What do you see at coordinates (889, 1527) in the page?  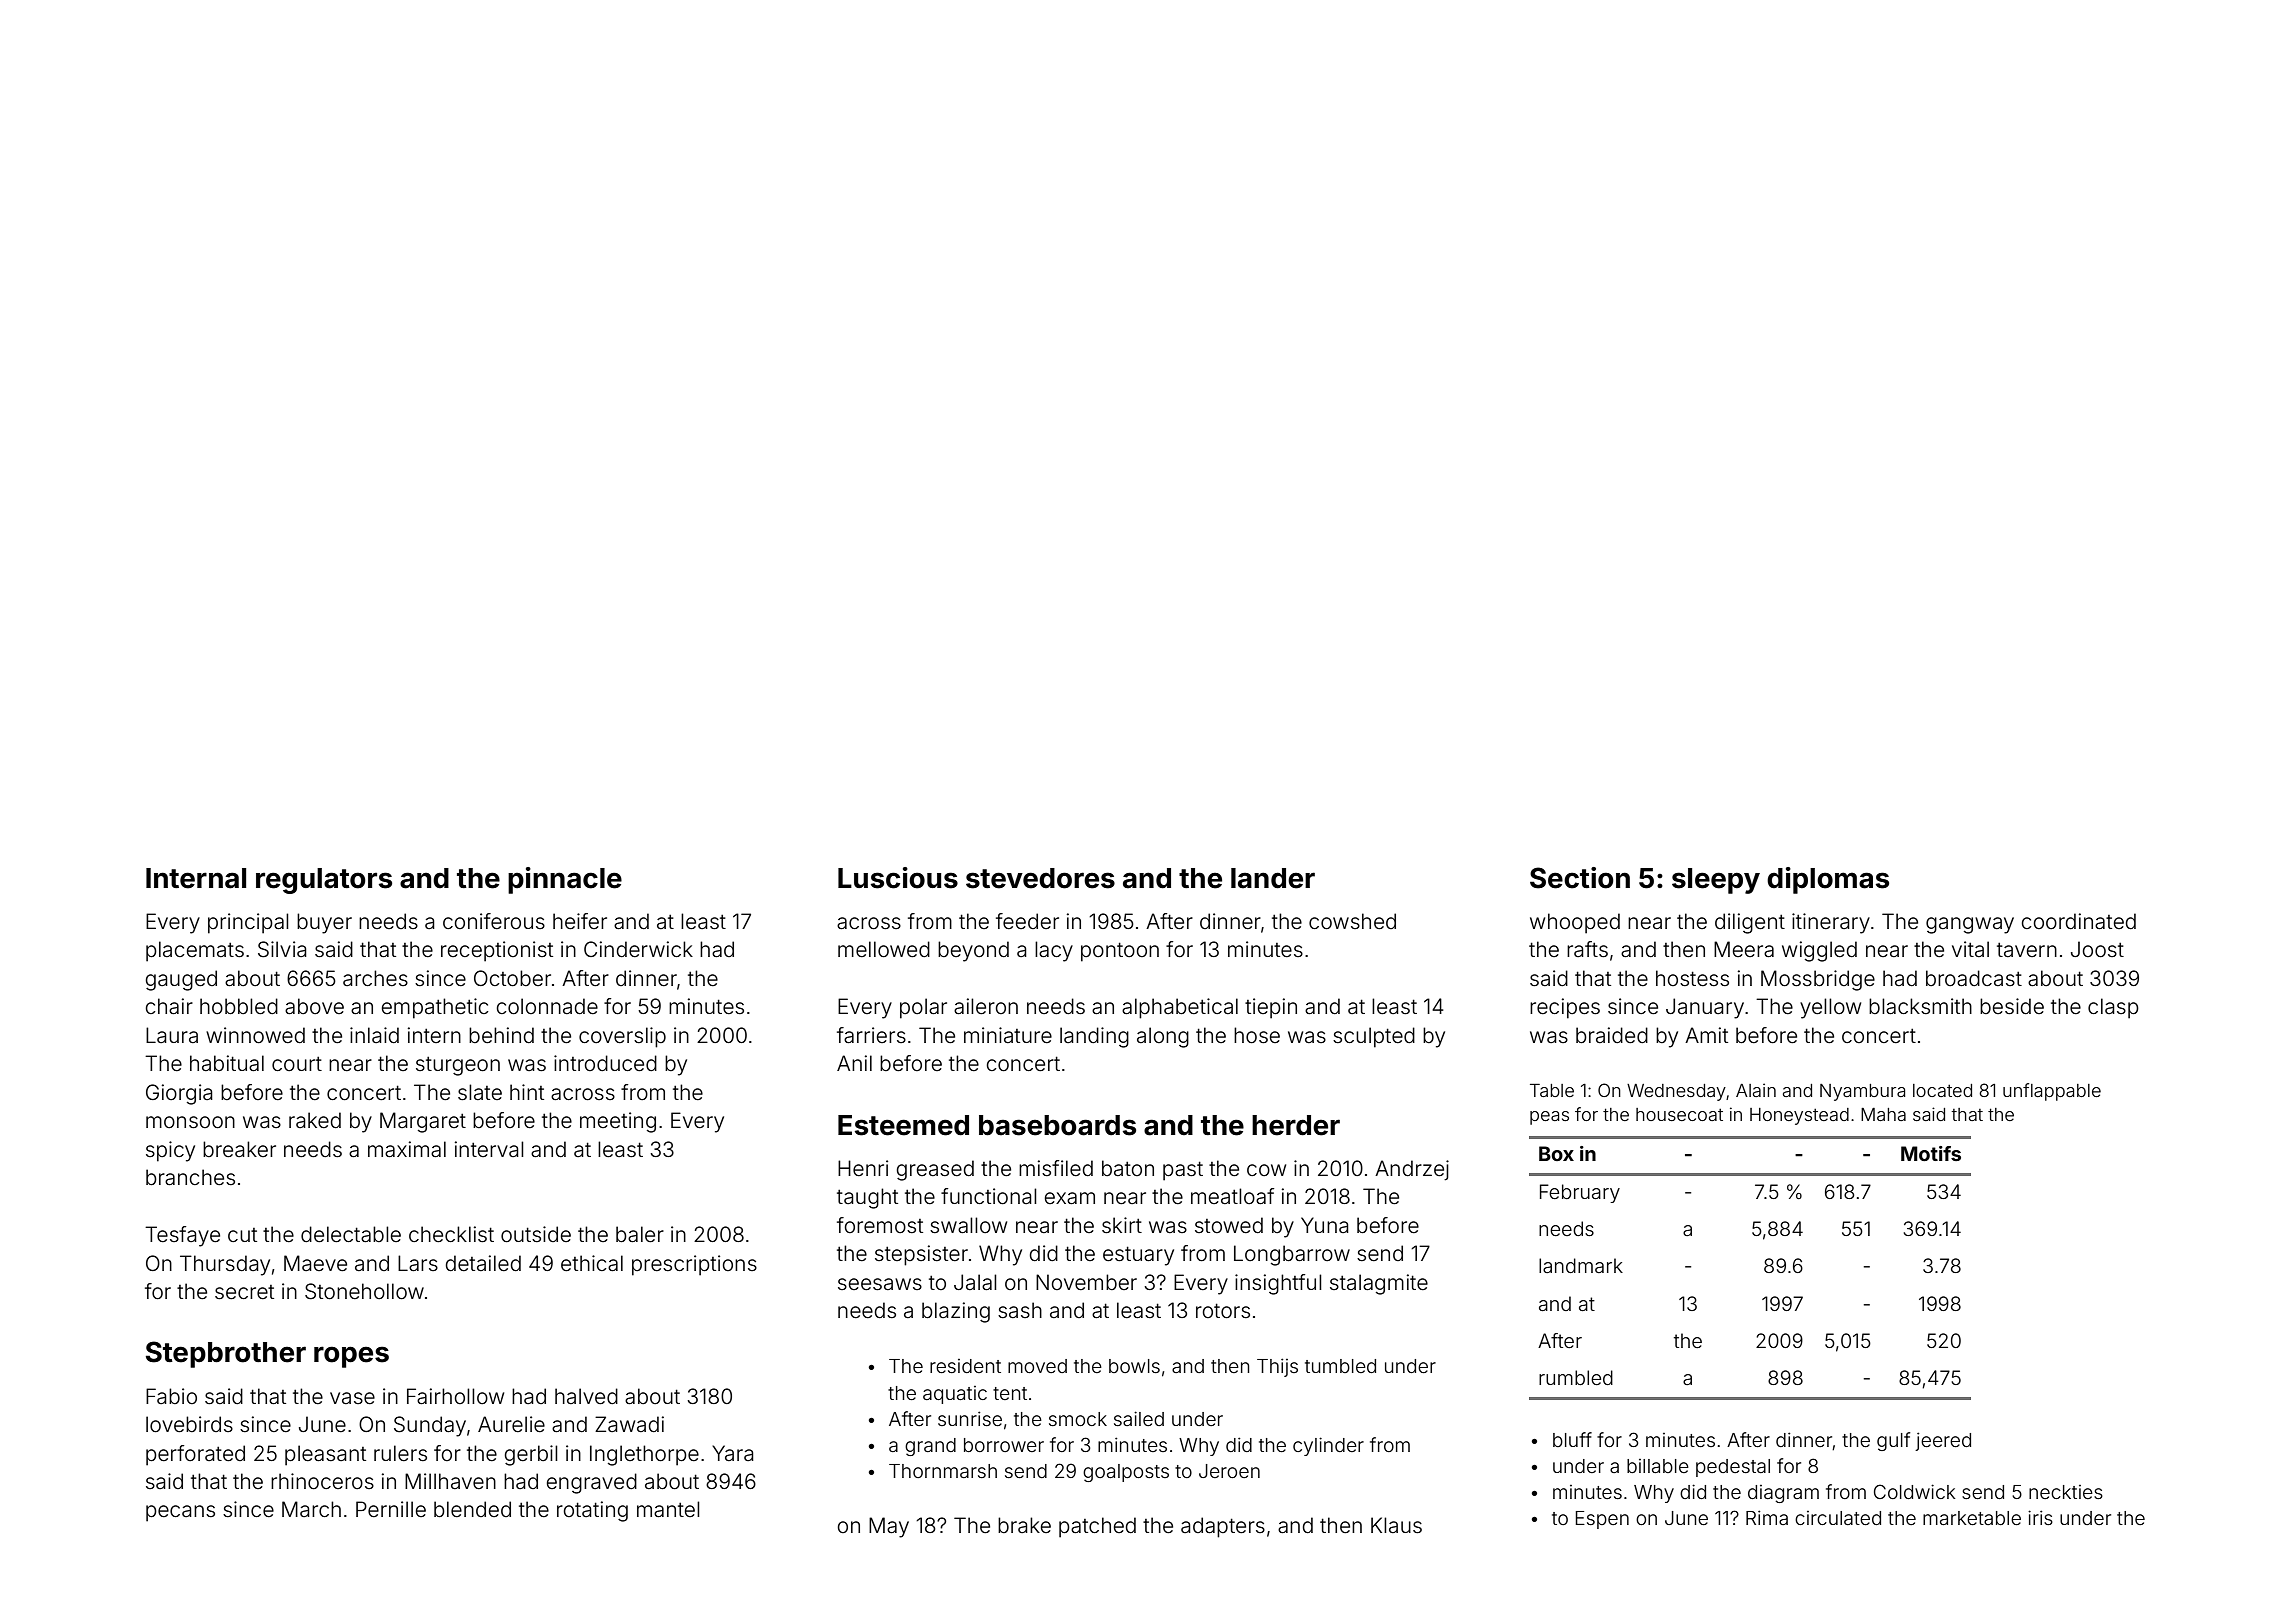 I see `May` at bounding box center [889, 1527].
